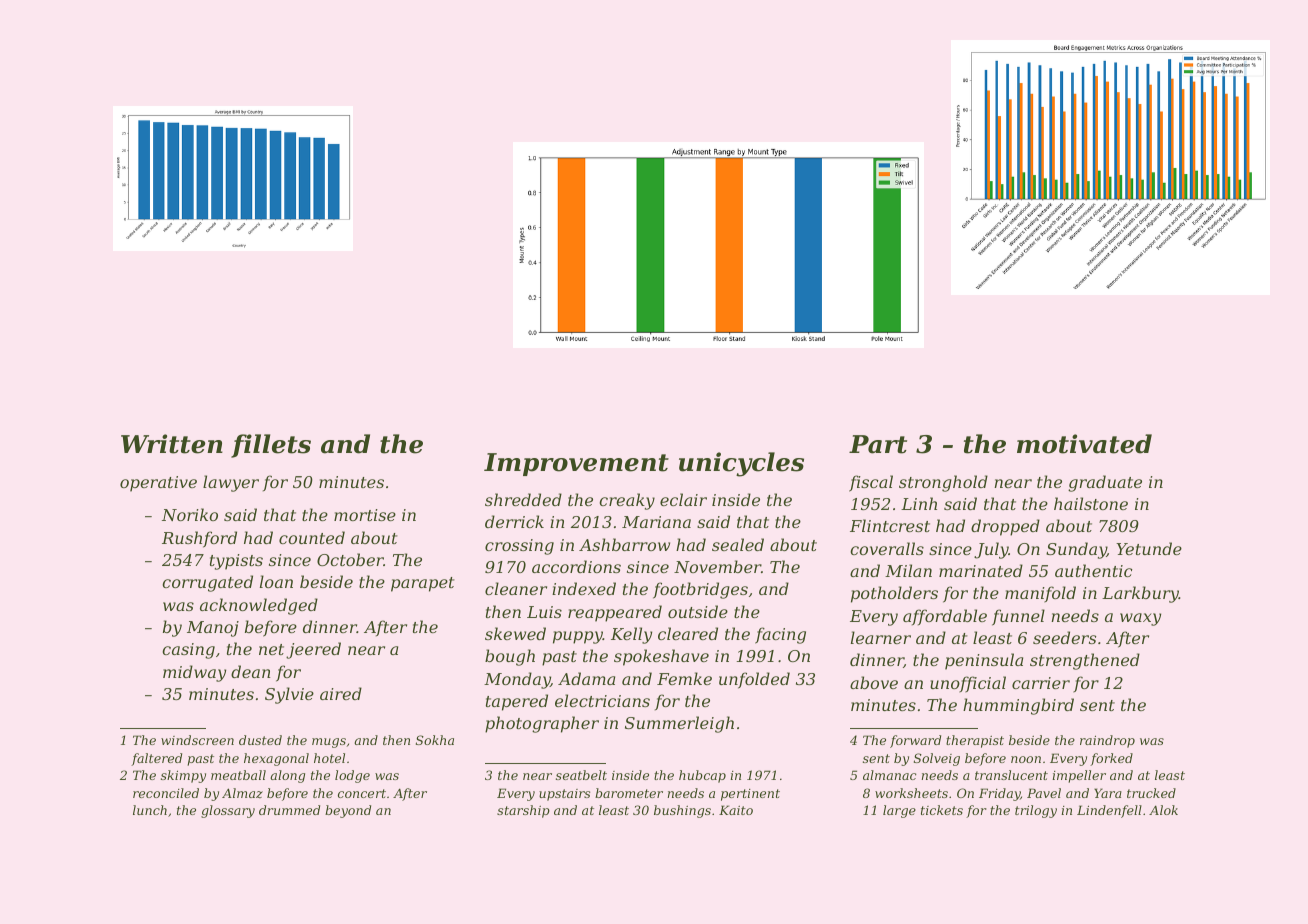 Image resolution: width=1308 pixels, height=924 pixels. What do you see at coordinates (510, 657) in the document?
I see `bough` at bounding box center [510, 657].
